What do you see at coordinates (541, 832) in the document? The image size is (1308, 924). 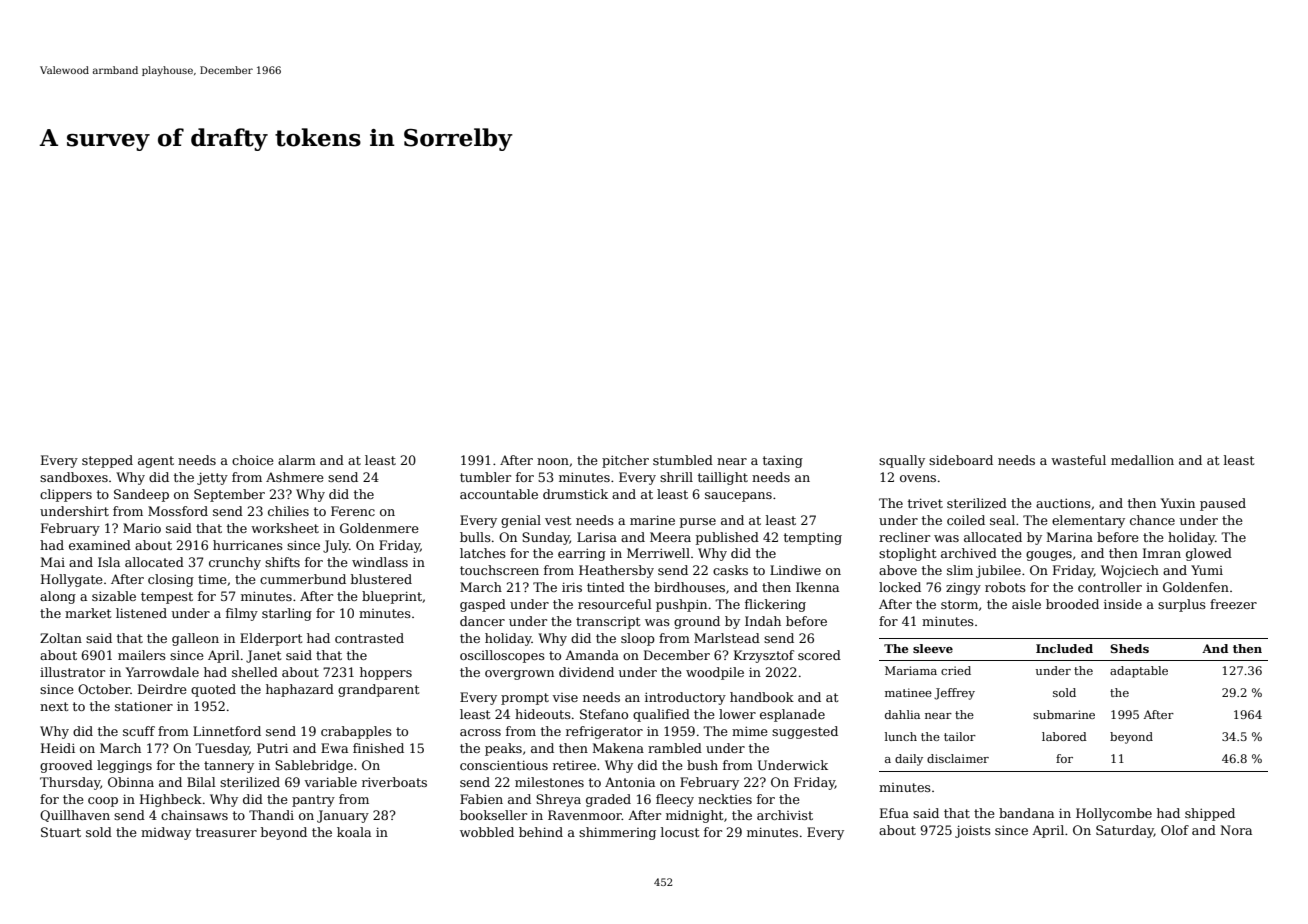 I see `behind` at bounding box center [541, 832].
